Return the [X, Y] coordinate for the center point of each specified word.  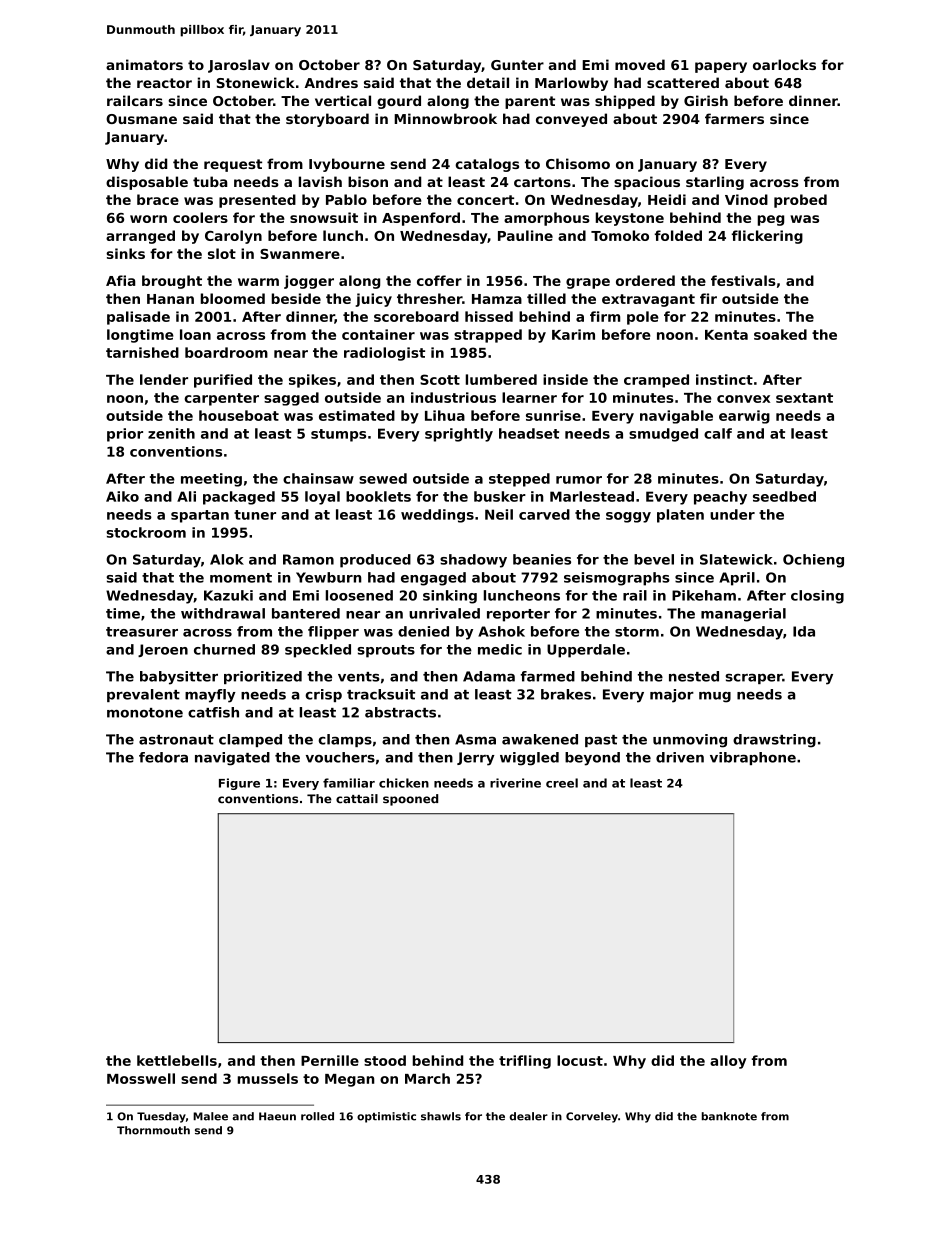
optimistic [386, 1117]
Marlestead [592, 496]
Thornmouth [153, 1130]
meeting [211, 480]
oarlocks [784, 64]
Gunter [517, 65]
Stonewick [256, 82]
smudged [663, 435]
